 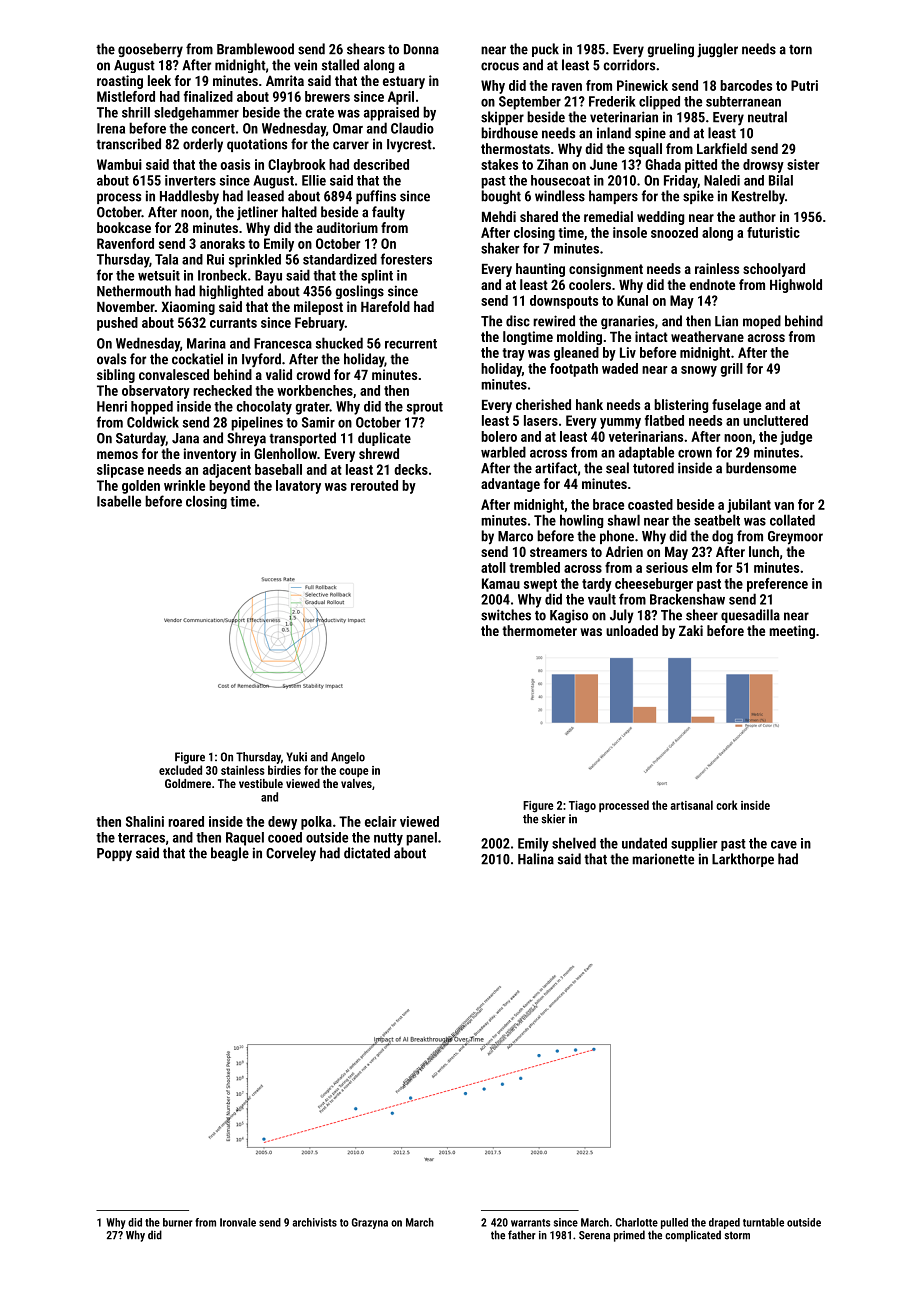 What do you see at coordinates (196, 114) in the image?
I see `sledgehammer` at bounding box center [196, 114].
